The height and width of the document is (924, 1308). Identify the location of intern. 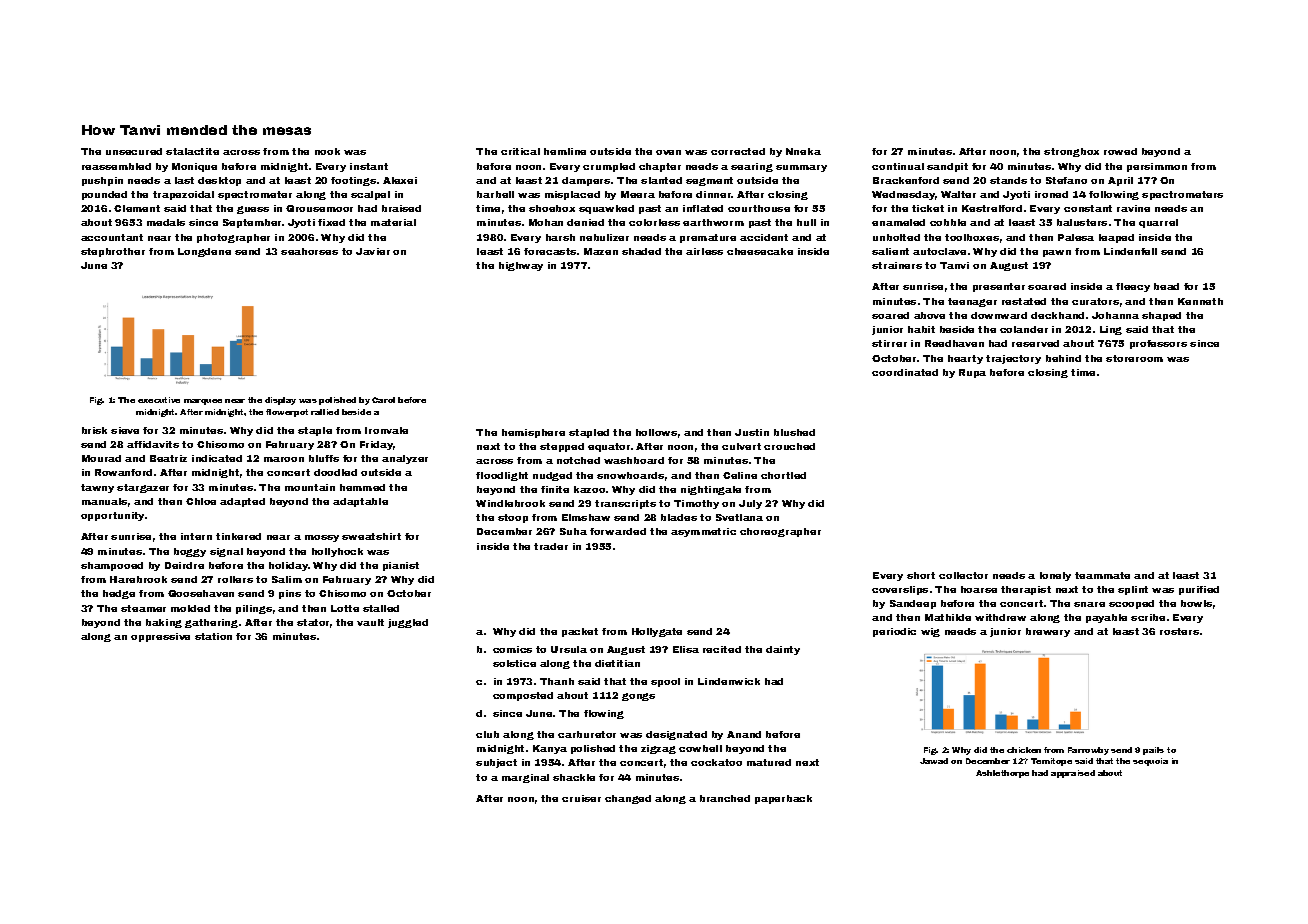
(196, 536).
